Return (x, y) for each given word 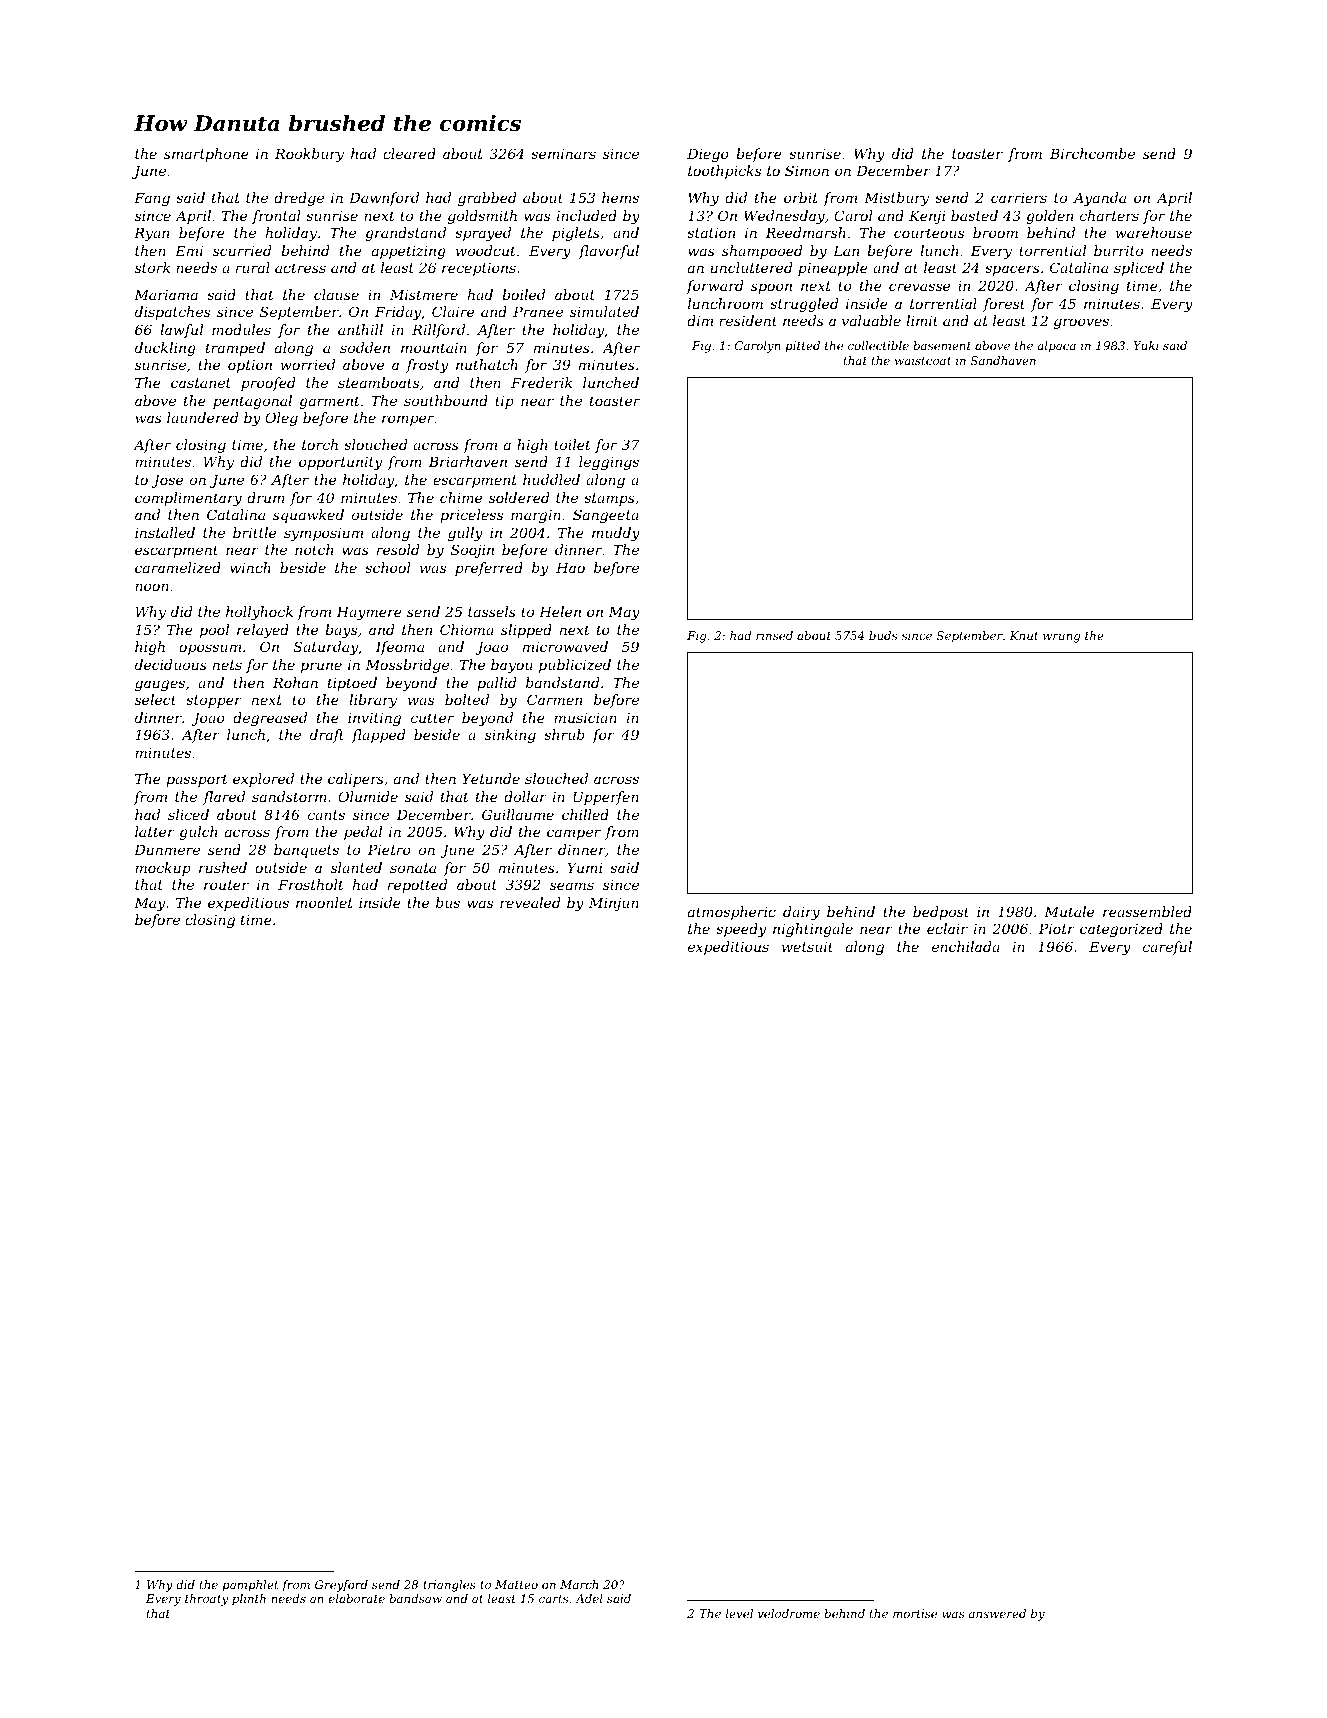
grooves (1081, 323)
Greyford (341, 1586)
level (739, 1613)
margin (536, 516)
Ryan (151, 234)
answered (997, 1613)
